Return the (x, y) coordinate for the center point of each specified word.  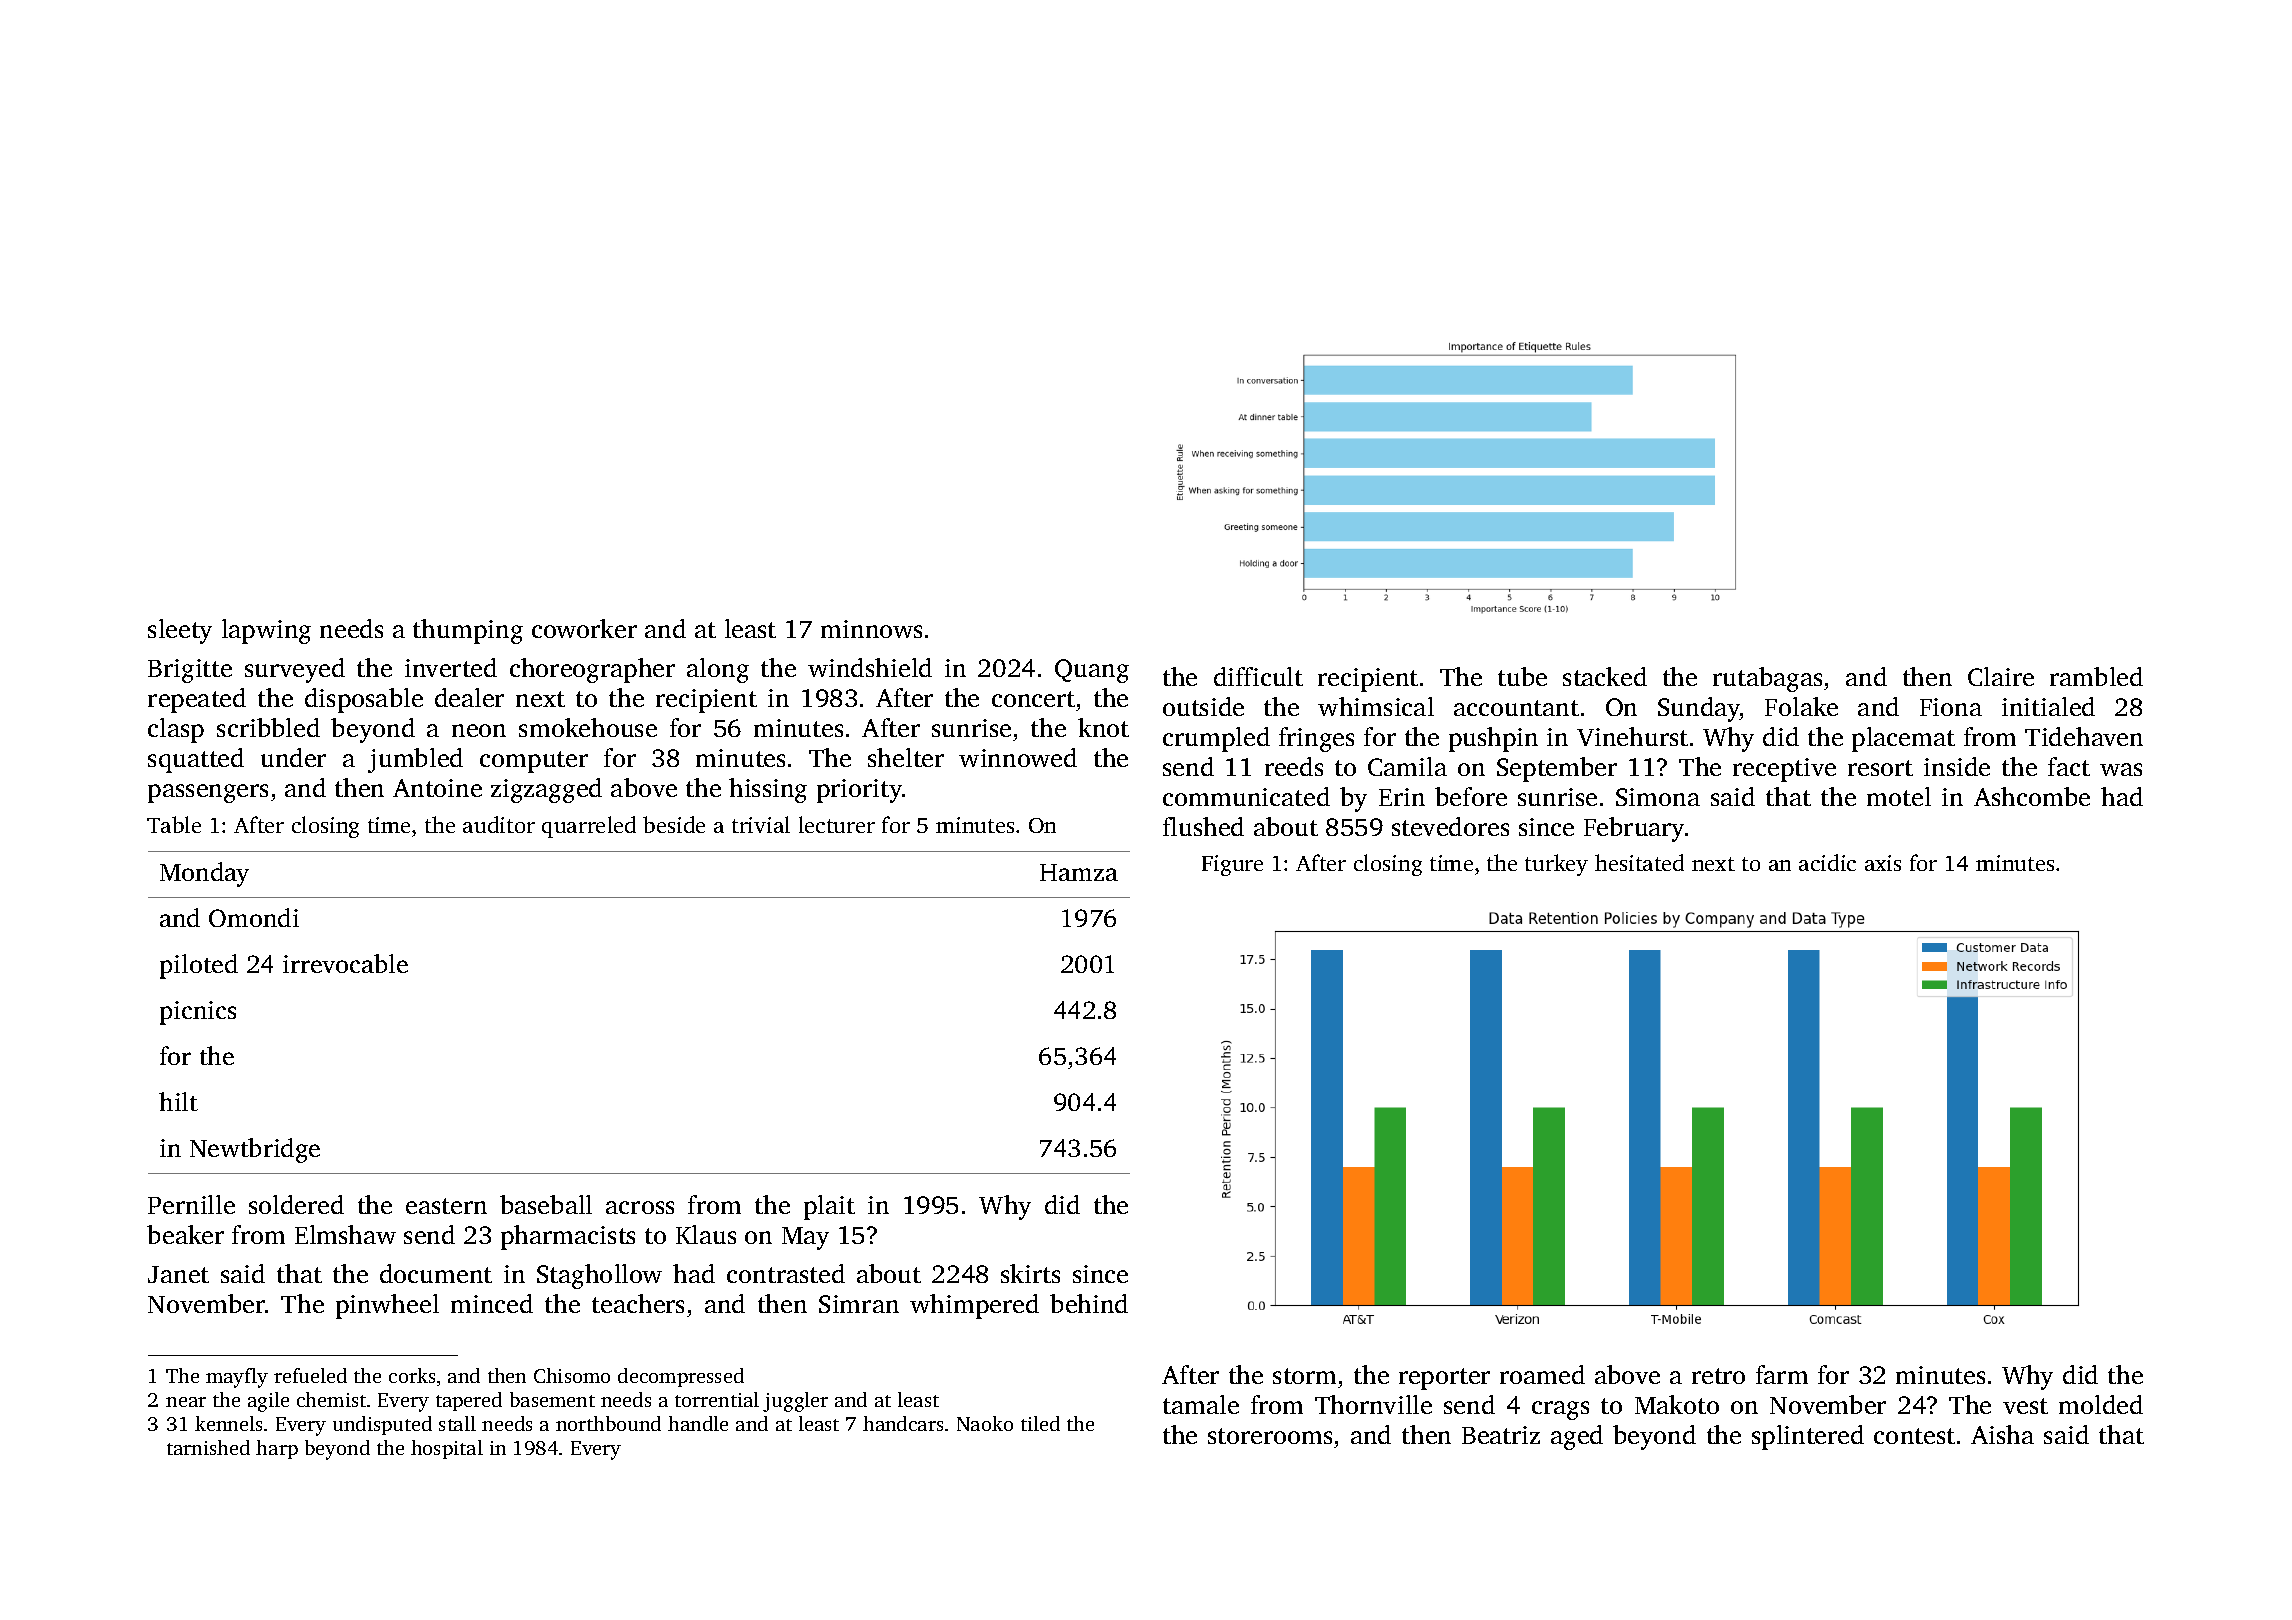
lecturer (837, 824)
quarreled (589, 827)
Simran (859, 1304)
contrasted (786, 1273)
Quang (1092, 671)
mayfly (237, 1378)
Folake (1801, 706)
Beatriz (1501, 1435)
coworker (584, 628)
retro (1718, 1376)
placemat (1903, 739)
